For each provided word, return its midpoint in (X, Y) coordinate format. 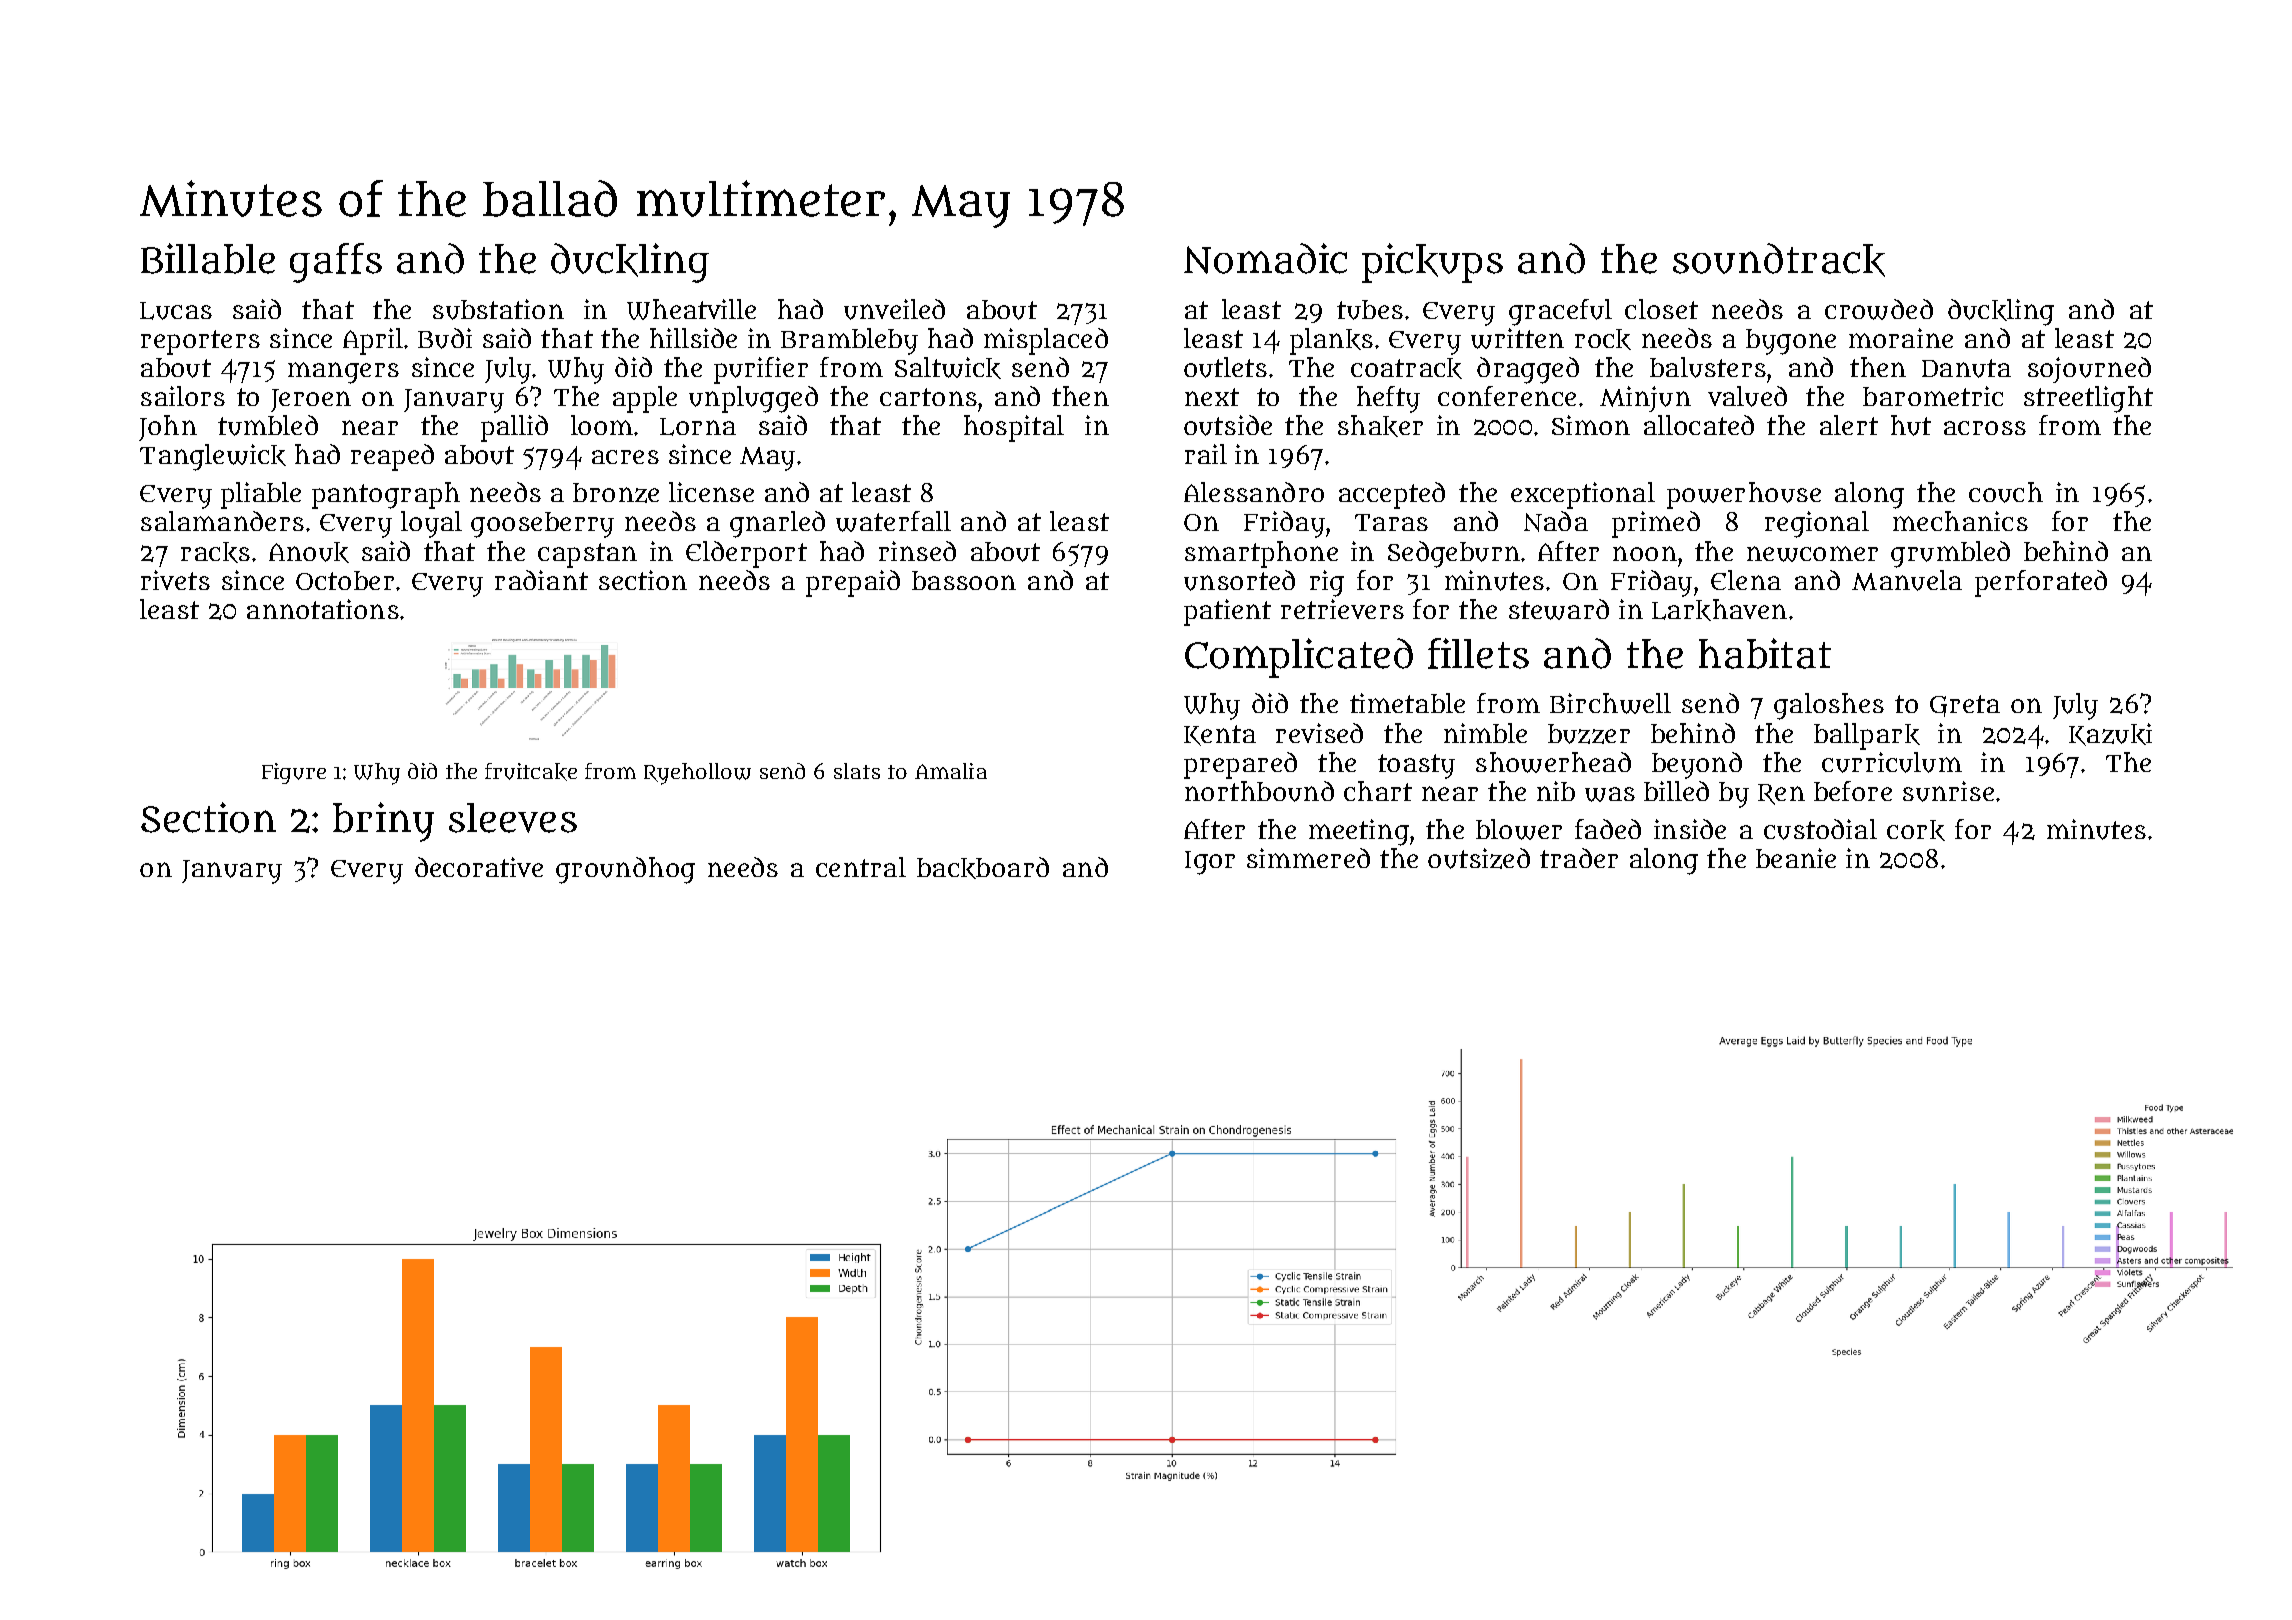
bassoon (964, 580)
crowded (1879, 309)
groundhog (625, 870)
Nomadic (1265, 258)
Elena (1746, 580)
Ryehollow (697, 774)
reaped (392, 457)
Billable (208, 258)
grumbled (1950, 554)
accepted (1392, 495)
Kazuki (2110, 734)
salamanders (222, 521)
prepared (1240, 765)
